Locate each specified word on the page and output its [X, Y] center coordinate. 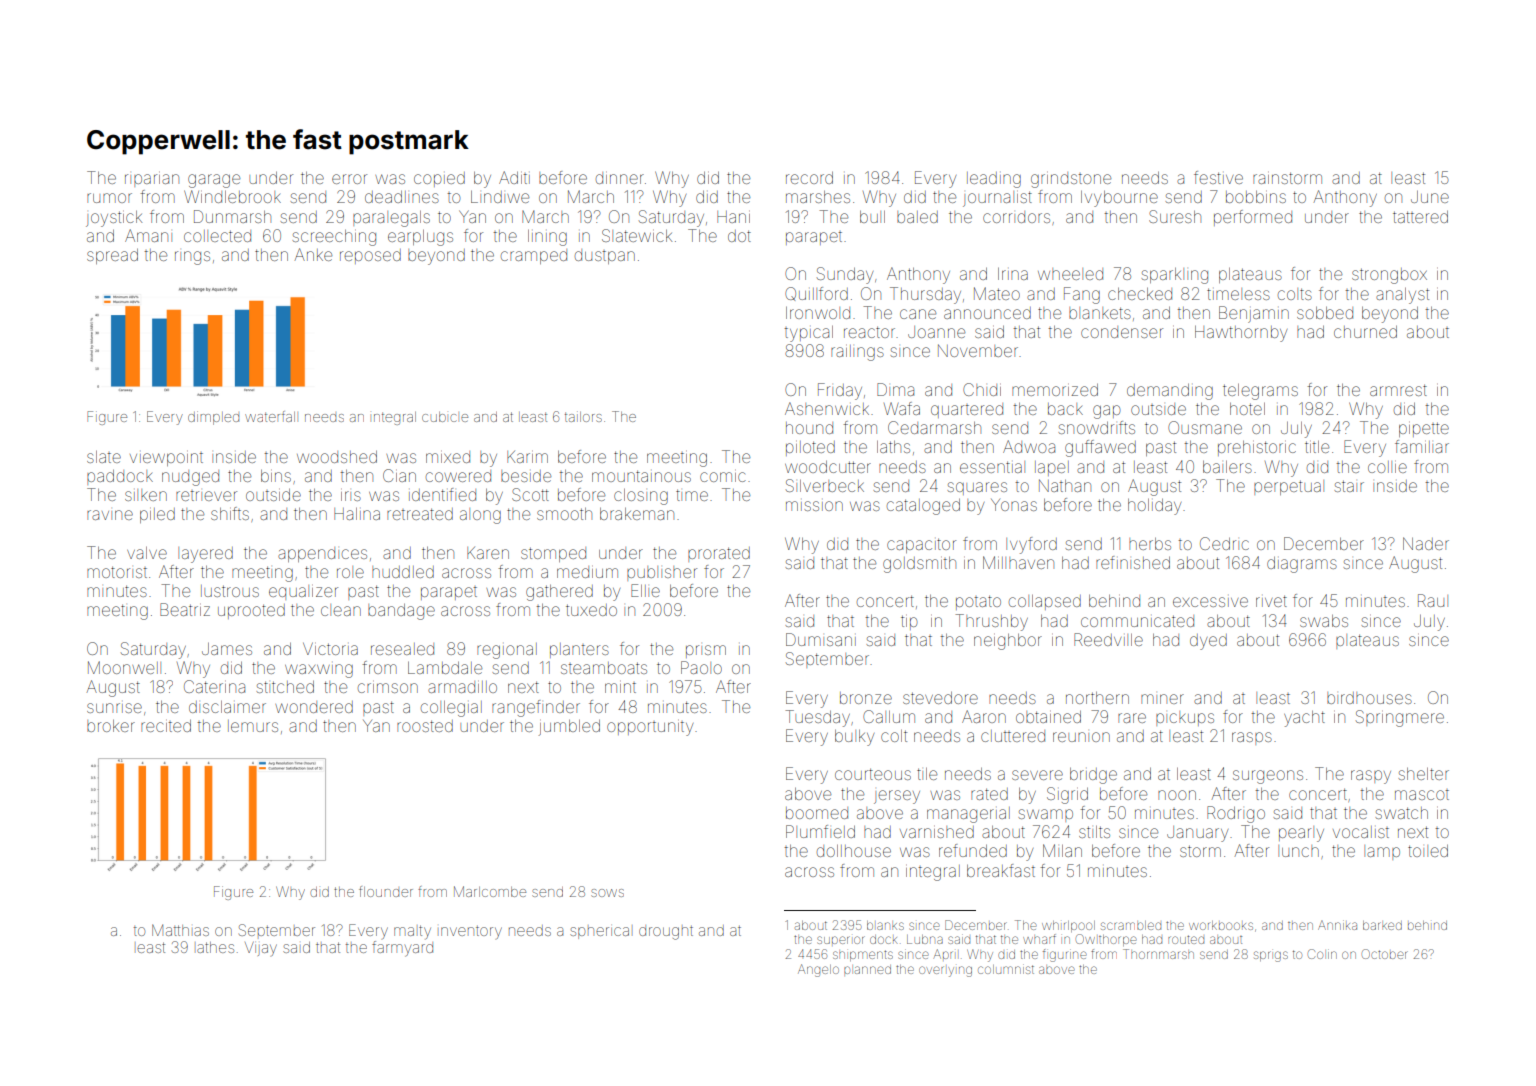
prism [706, 651]
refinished [1133, 562]
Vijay [261, 949]
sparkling [1174, 276]
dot [739, 236]
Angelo [818, 970]
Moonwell [124, 667]
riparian [152, 180]
